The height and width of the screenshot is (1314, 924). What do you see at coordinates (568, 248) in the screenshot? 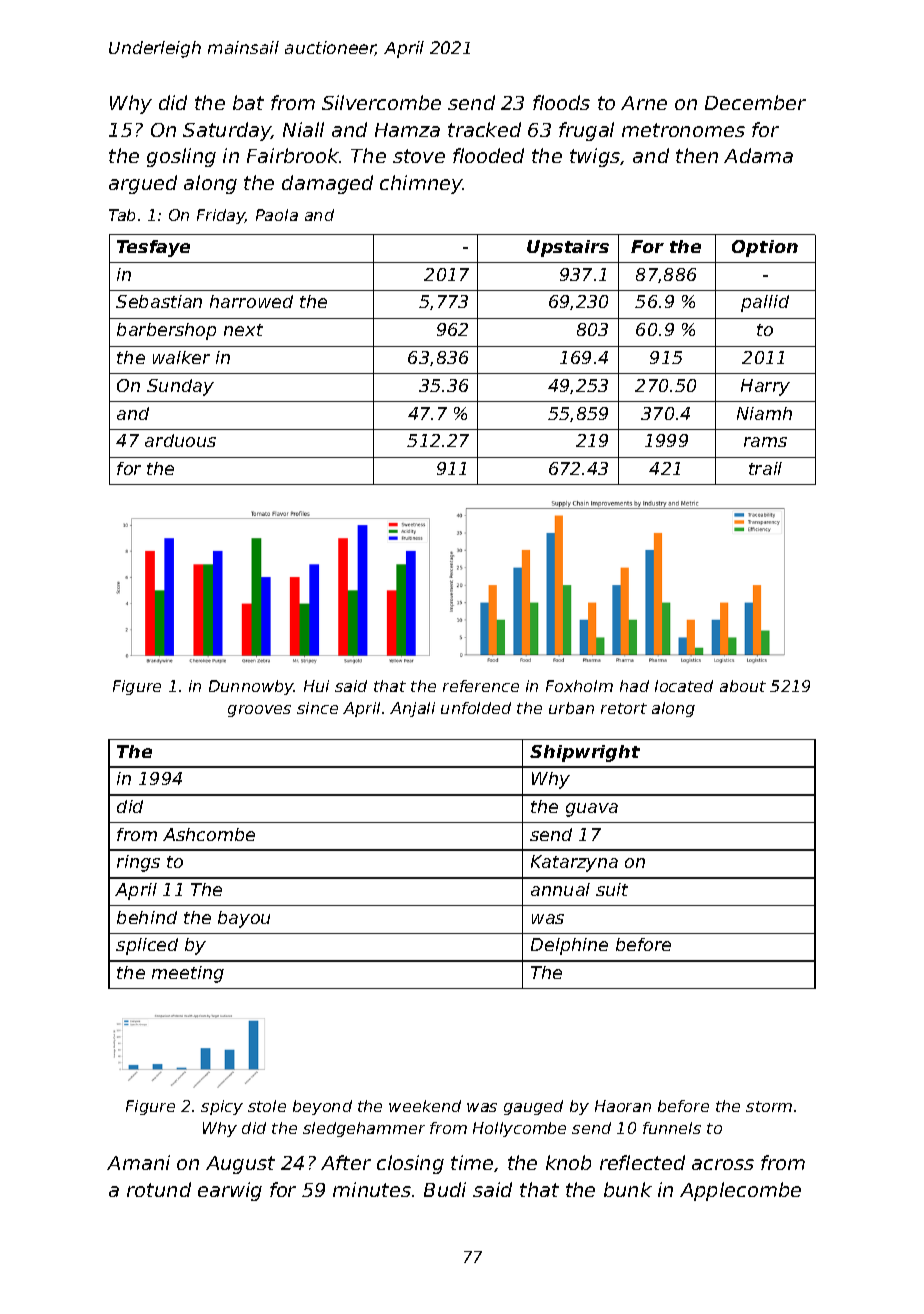
I see `Upstairs` at bounding box center [568, 248].
